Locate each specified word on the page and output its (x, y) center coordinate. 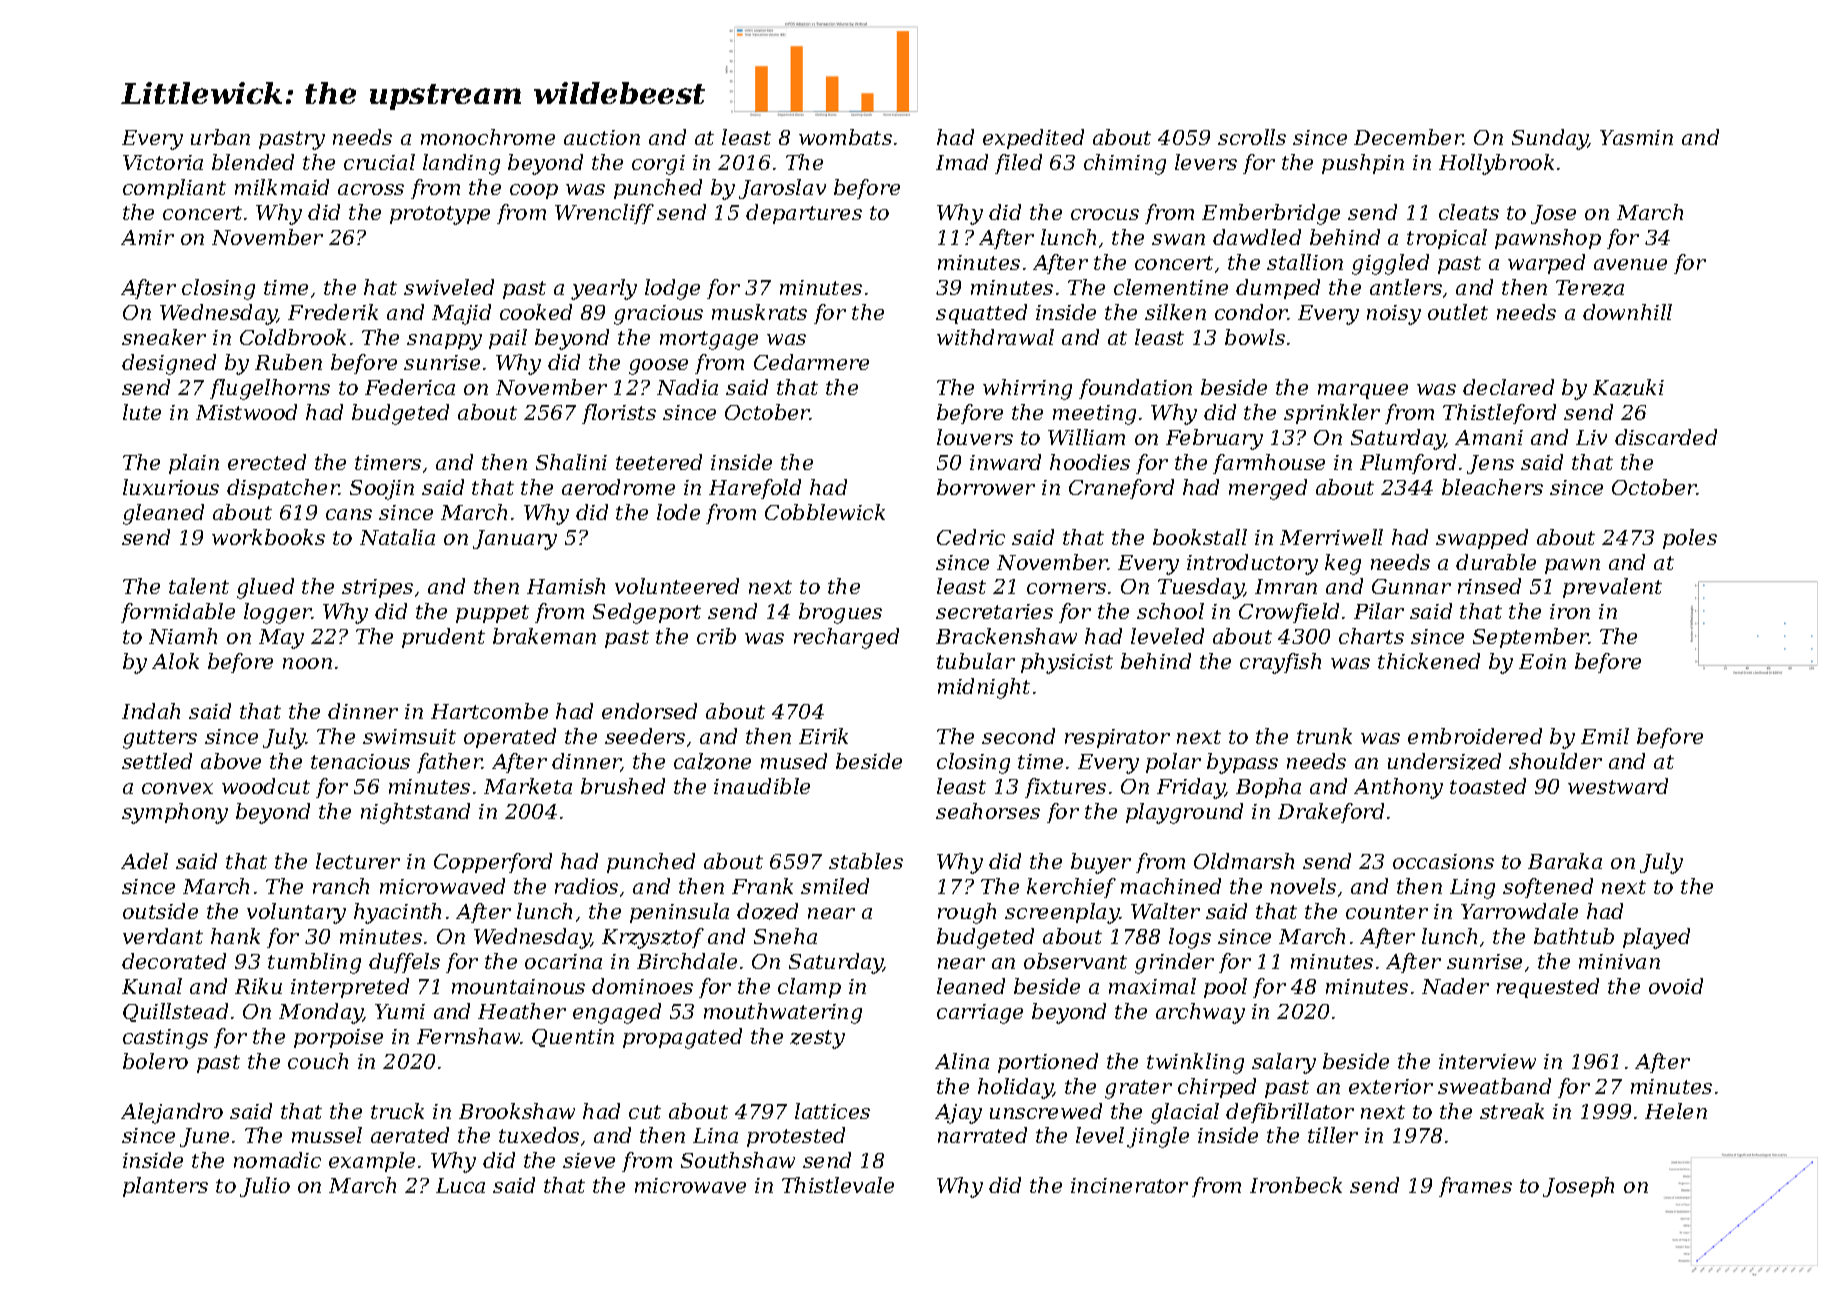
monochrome (488, 137)
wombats (845, 137)
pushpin (1363, 164)
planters (165, 1187)
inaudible (762, 786)
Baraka (1565, 861)
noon (307, 663)
